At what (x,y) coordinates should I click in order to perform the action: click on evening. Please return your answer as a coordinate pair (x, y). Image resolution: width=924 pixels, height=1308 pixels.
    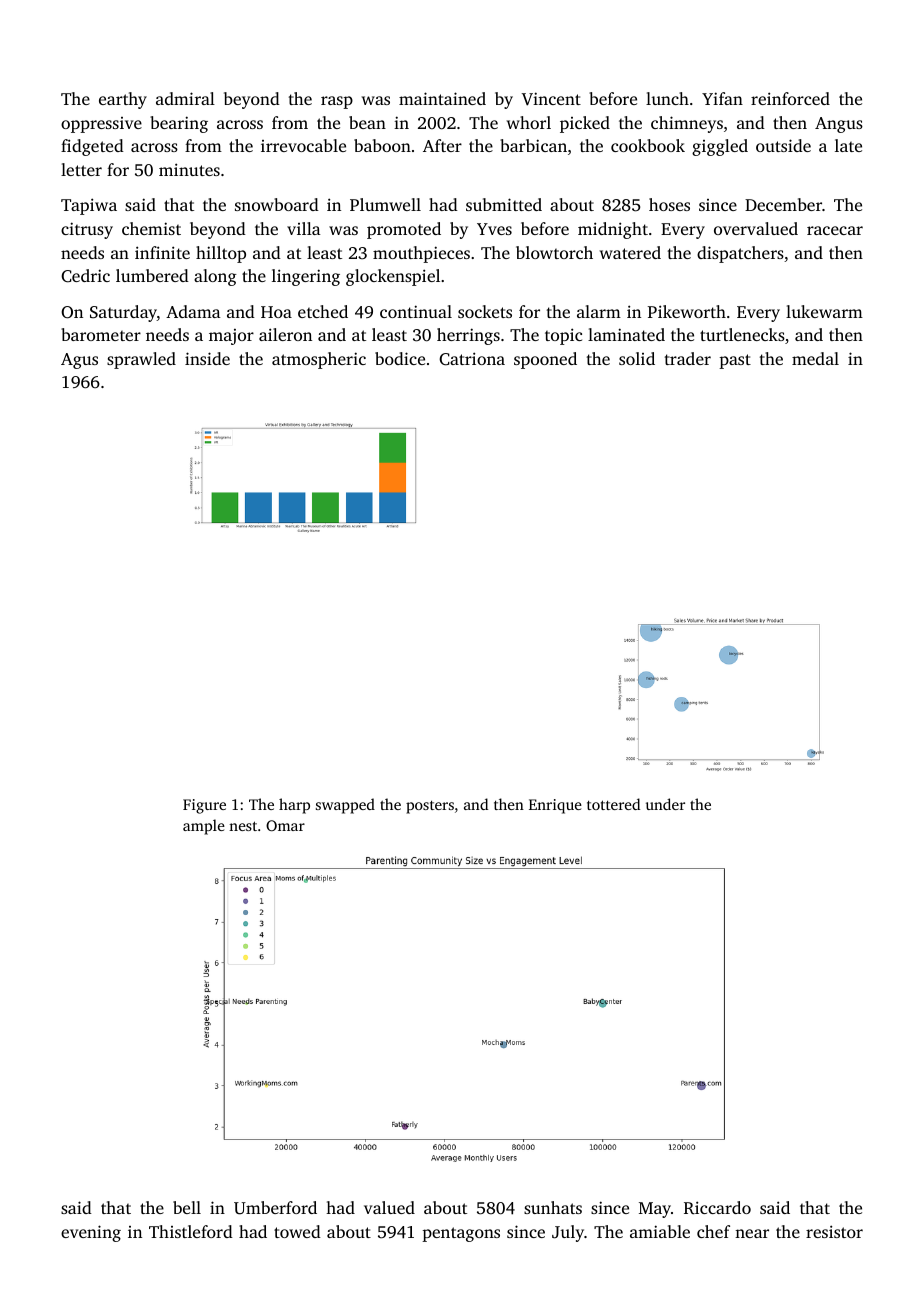
    Looking at the image, I should click on (91, 1233).
